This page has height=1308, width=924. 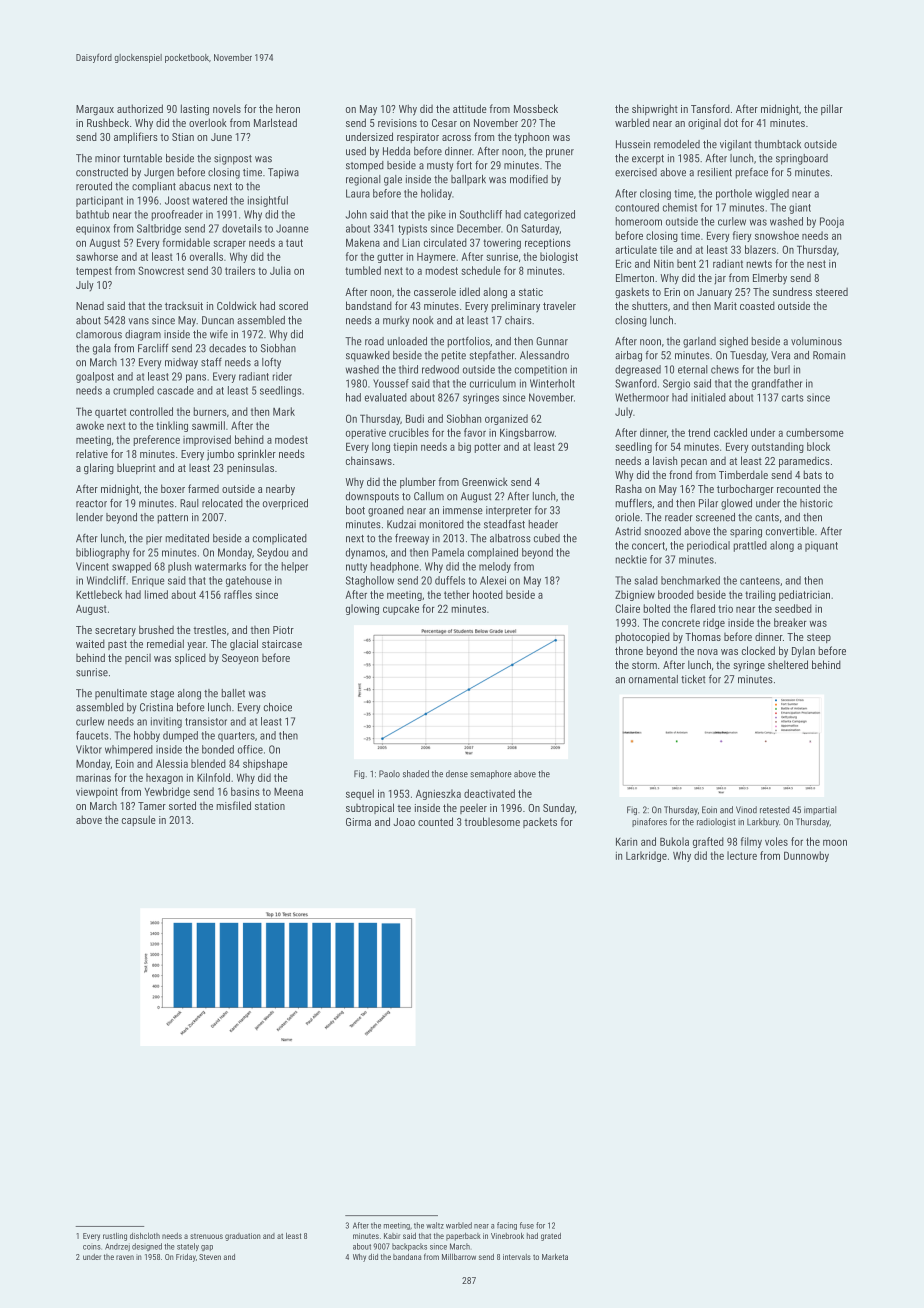 What do you see at coordinates (819, 638) in the page?
I see `steep` at bounding box center [819, 638].
